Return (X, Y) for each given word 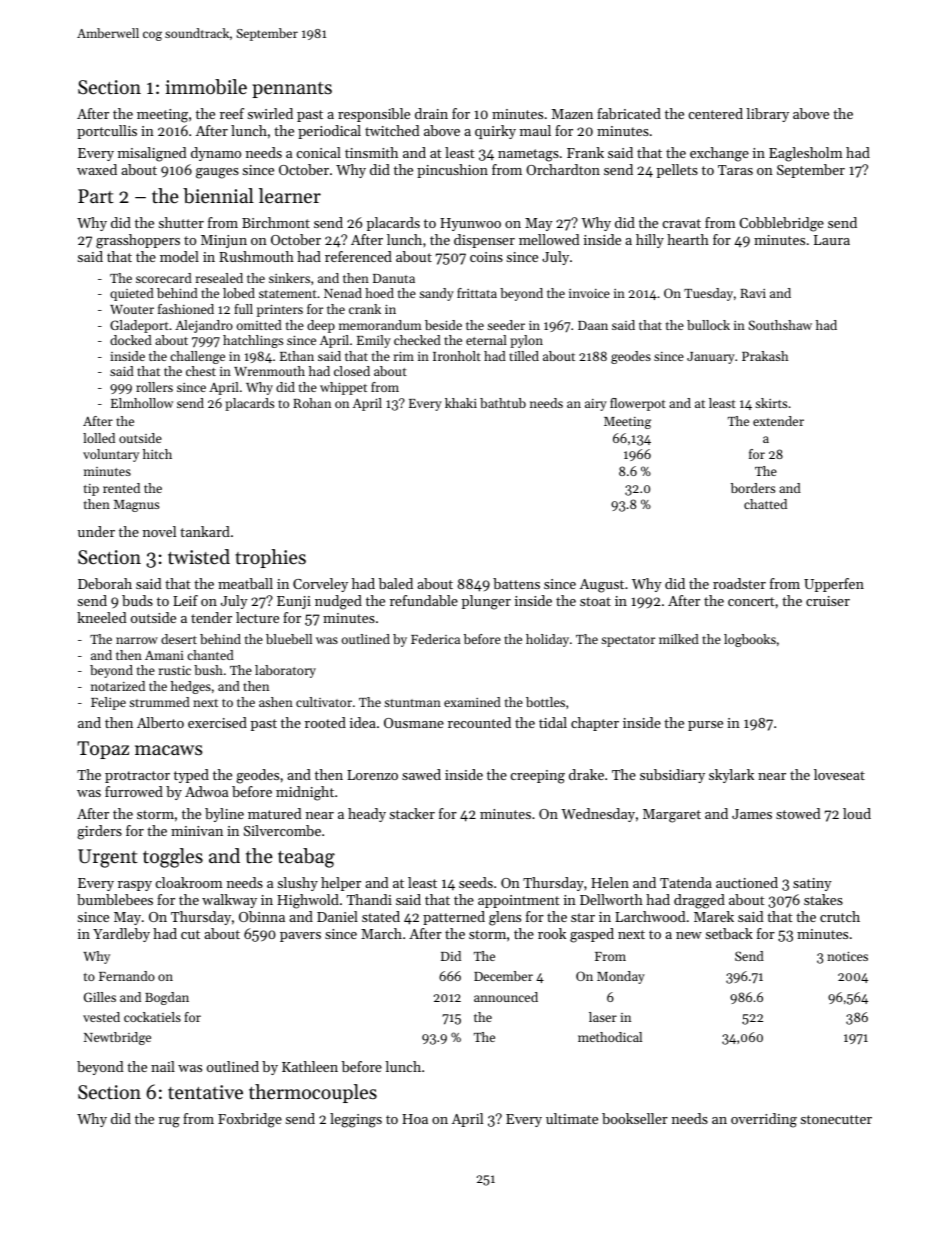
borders (753, 488)
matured (275, 813)
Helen (610, 882)
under (96, 531)
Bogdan (167, 998)
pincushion (452, 171)
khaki (461, 403)
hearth (688, 239)
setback (729, 933)
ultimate (572, 1118)
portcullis (107, 132)
